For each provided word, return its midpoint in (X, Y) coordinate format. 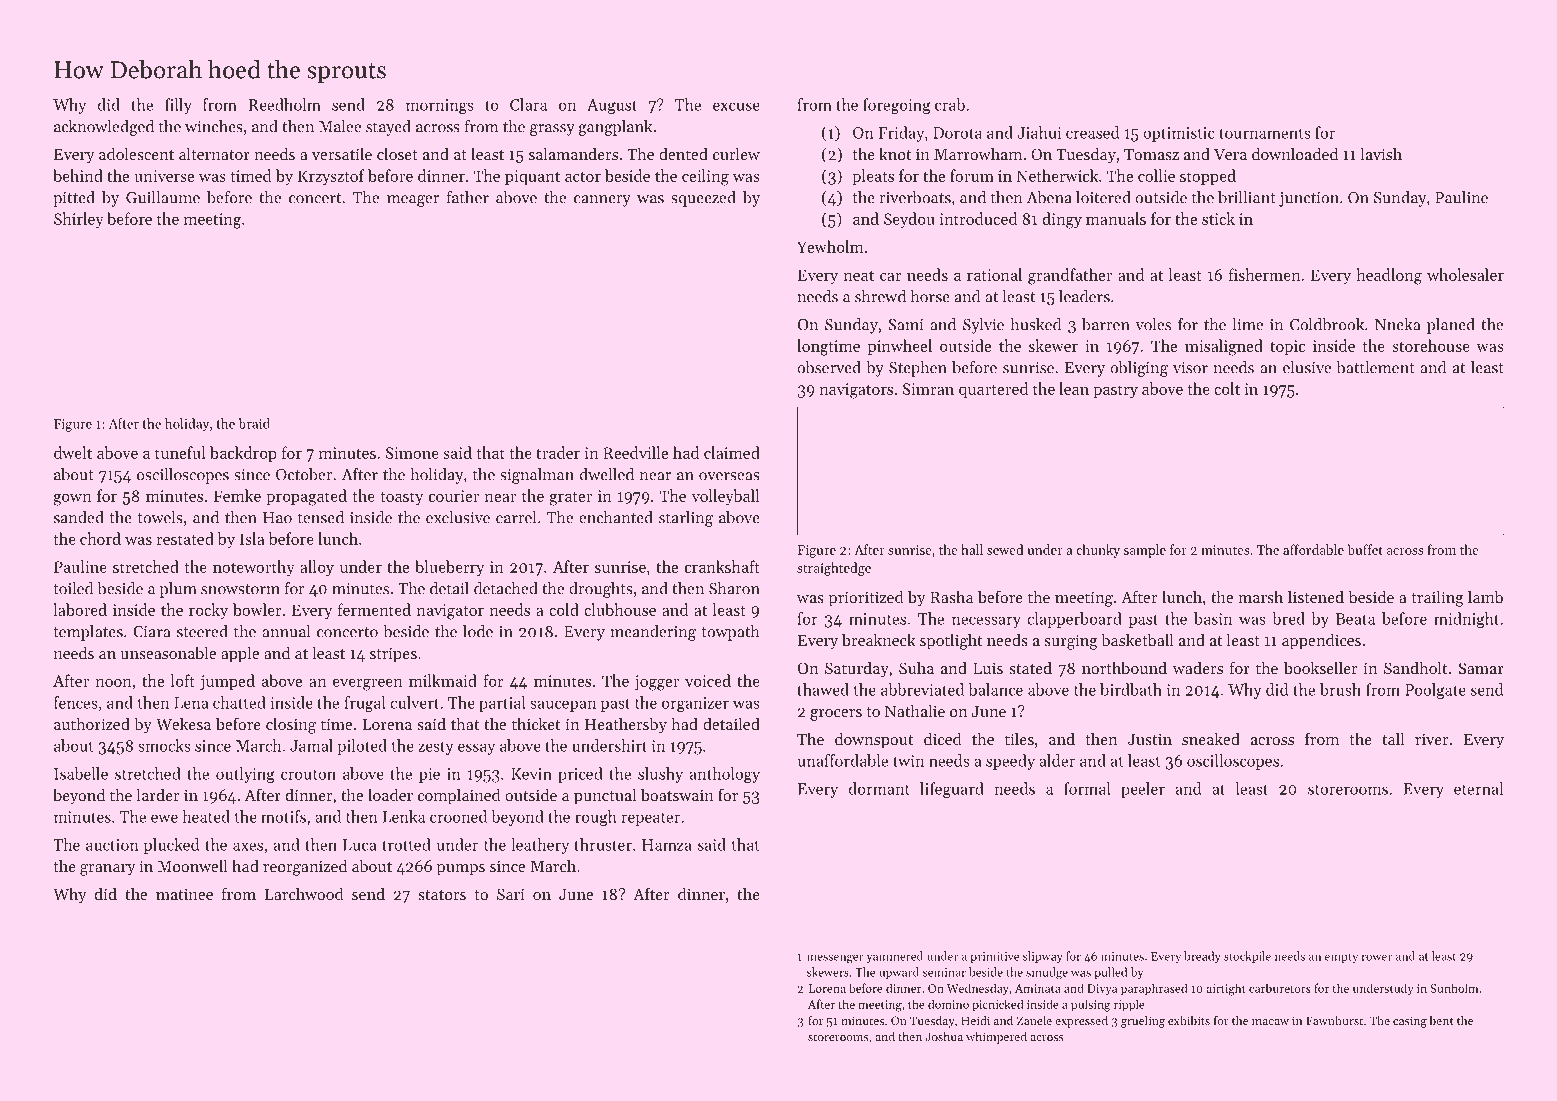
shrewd (880, 296)
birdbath (1131, 689)
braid (254, 423)
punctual (605, 796)
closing (291, 725)
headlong (1389, 276)
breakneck (879, 639)
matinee (184, 894)
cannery (602, 201)
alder (1057, 760)
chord (100, 538)
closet (397, 153)
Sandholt (1415, 667)
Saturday (857, 669)
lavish (1381, 153)
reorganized (305, 867)
